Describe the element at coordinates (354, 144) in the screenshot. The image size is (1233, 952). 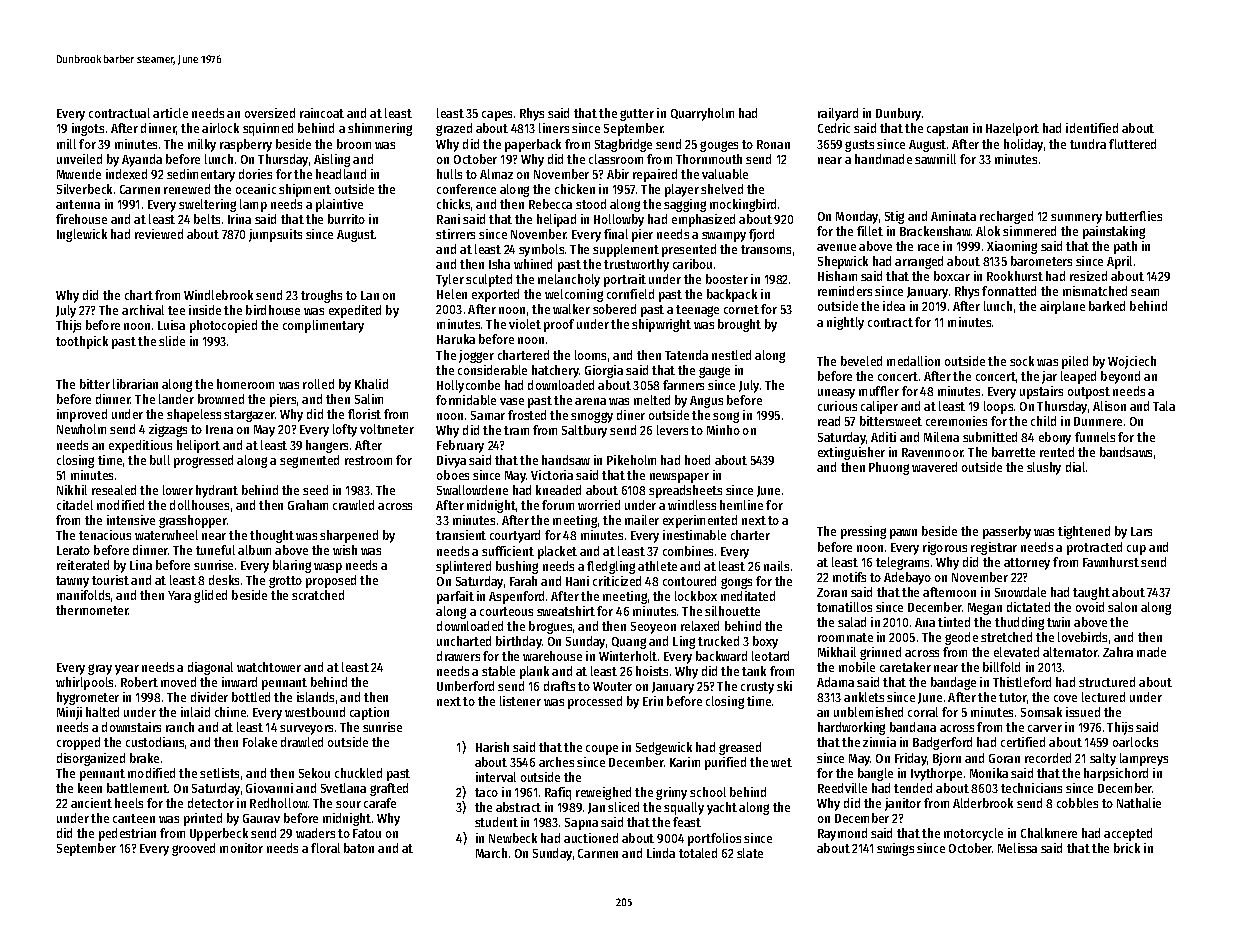
I see `broom` at that location.
